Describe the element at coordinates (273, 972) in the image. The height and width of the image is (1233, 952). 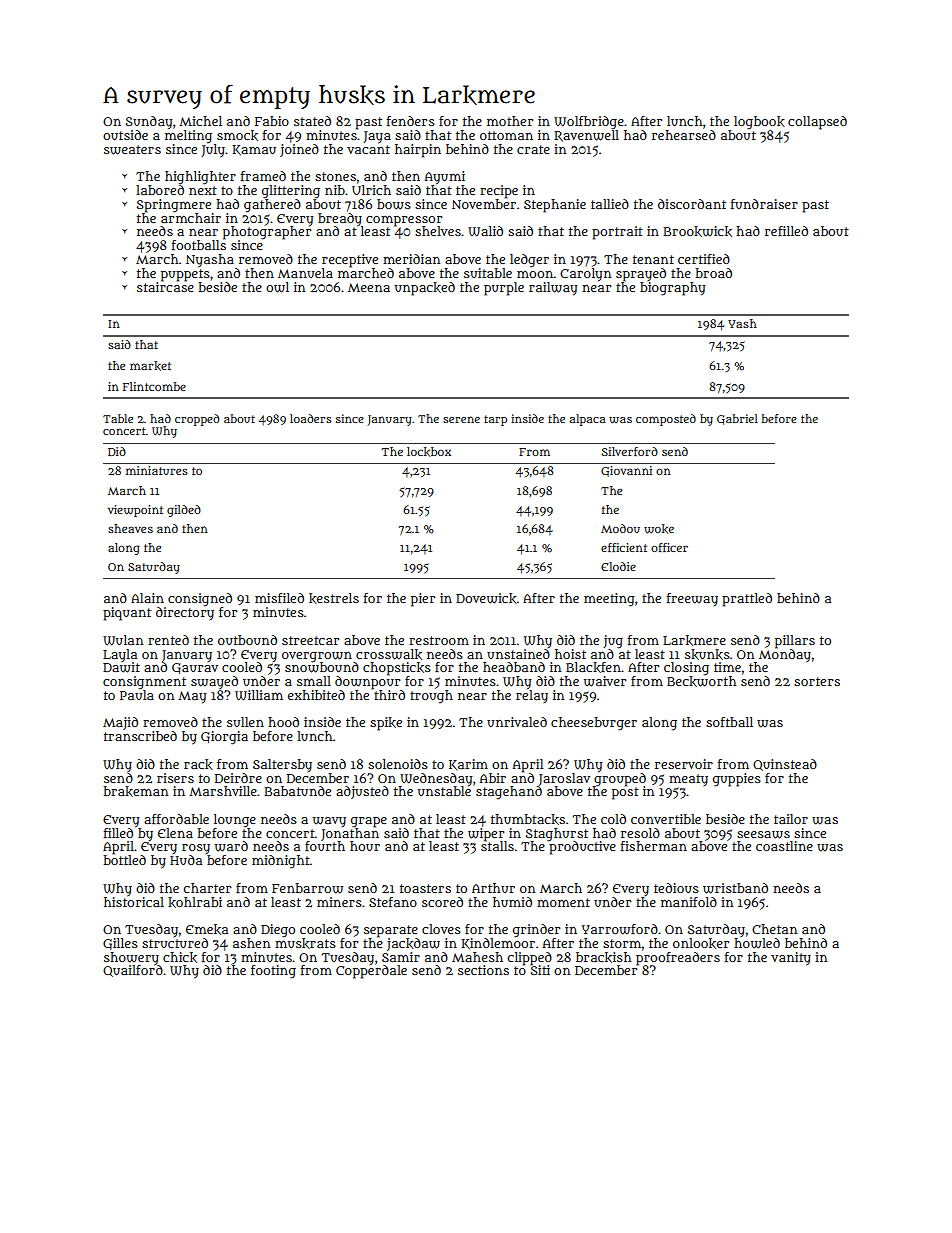
I see `footing` at that location.
